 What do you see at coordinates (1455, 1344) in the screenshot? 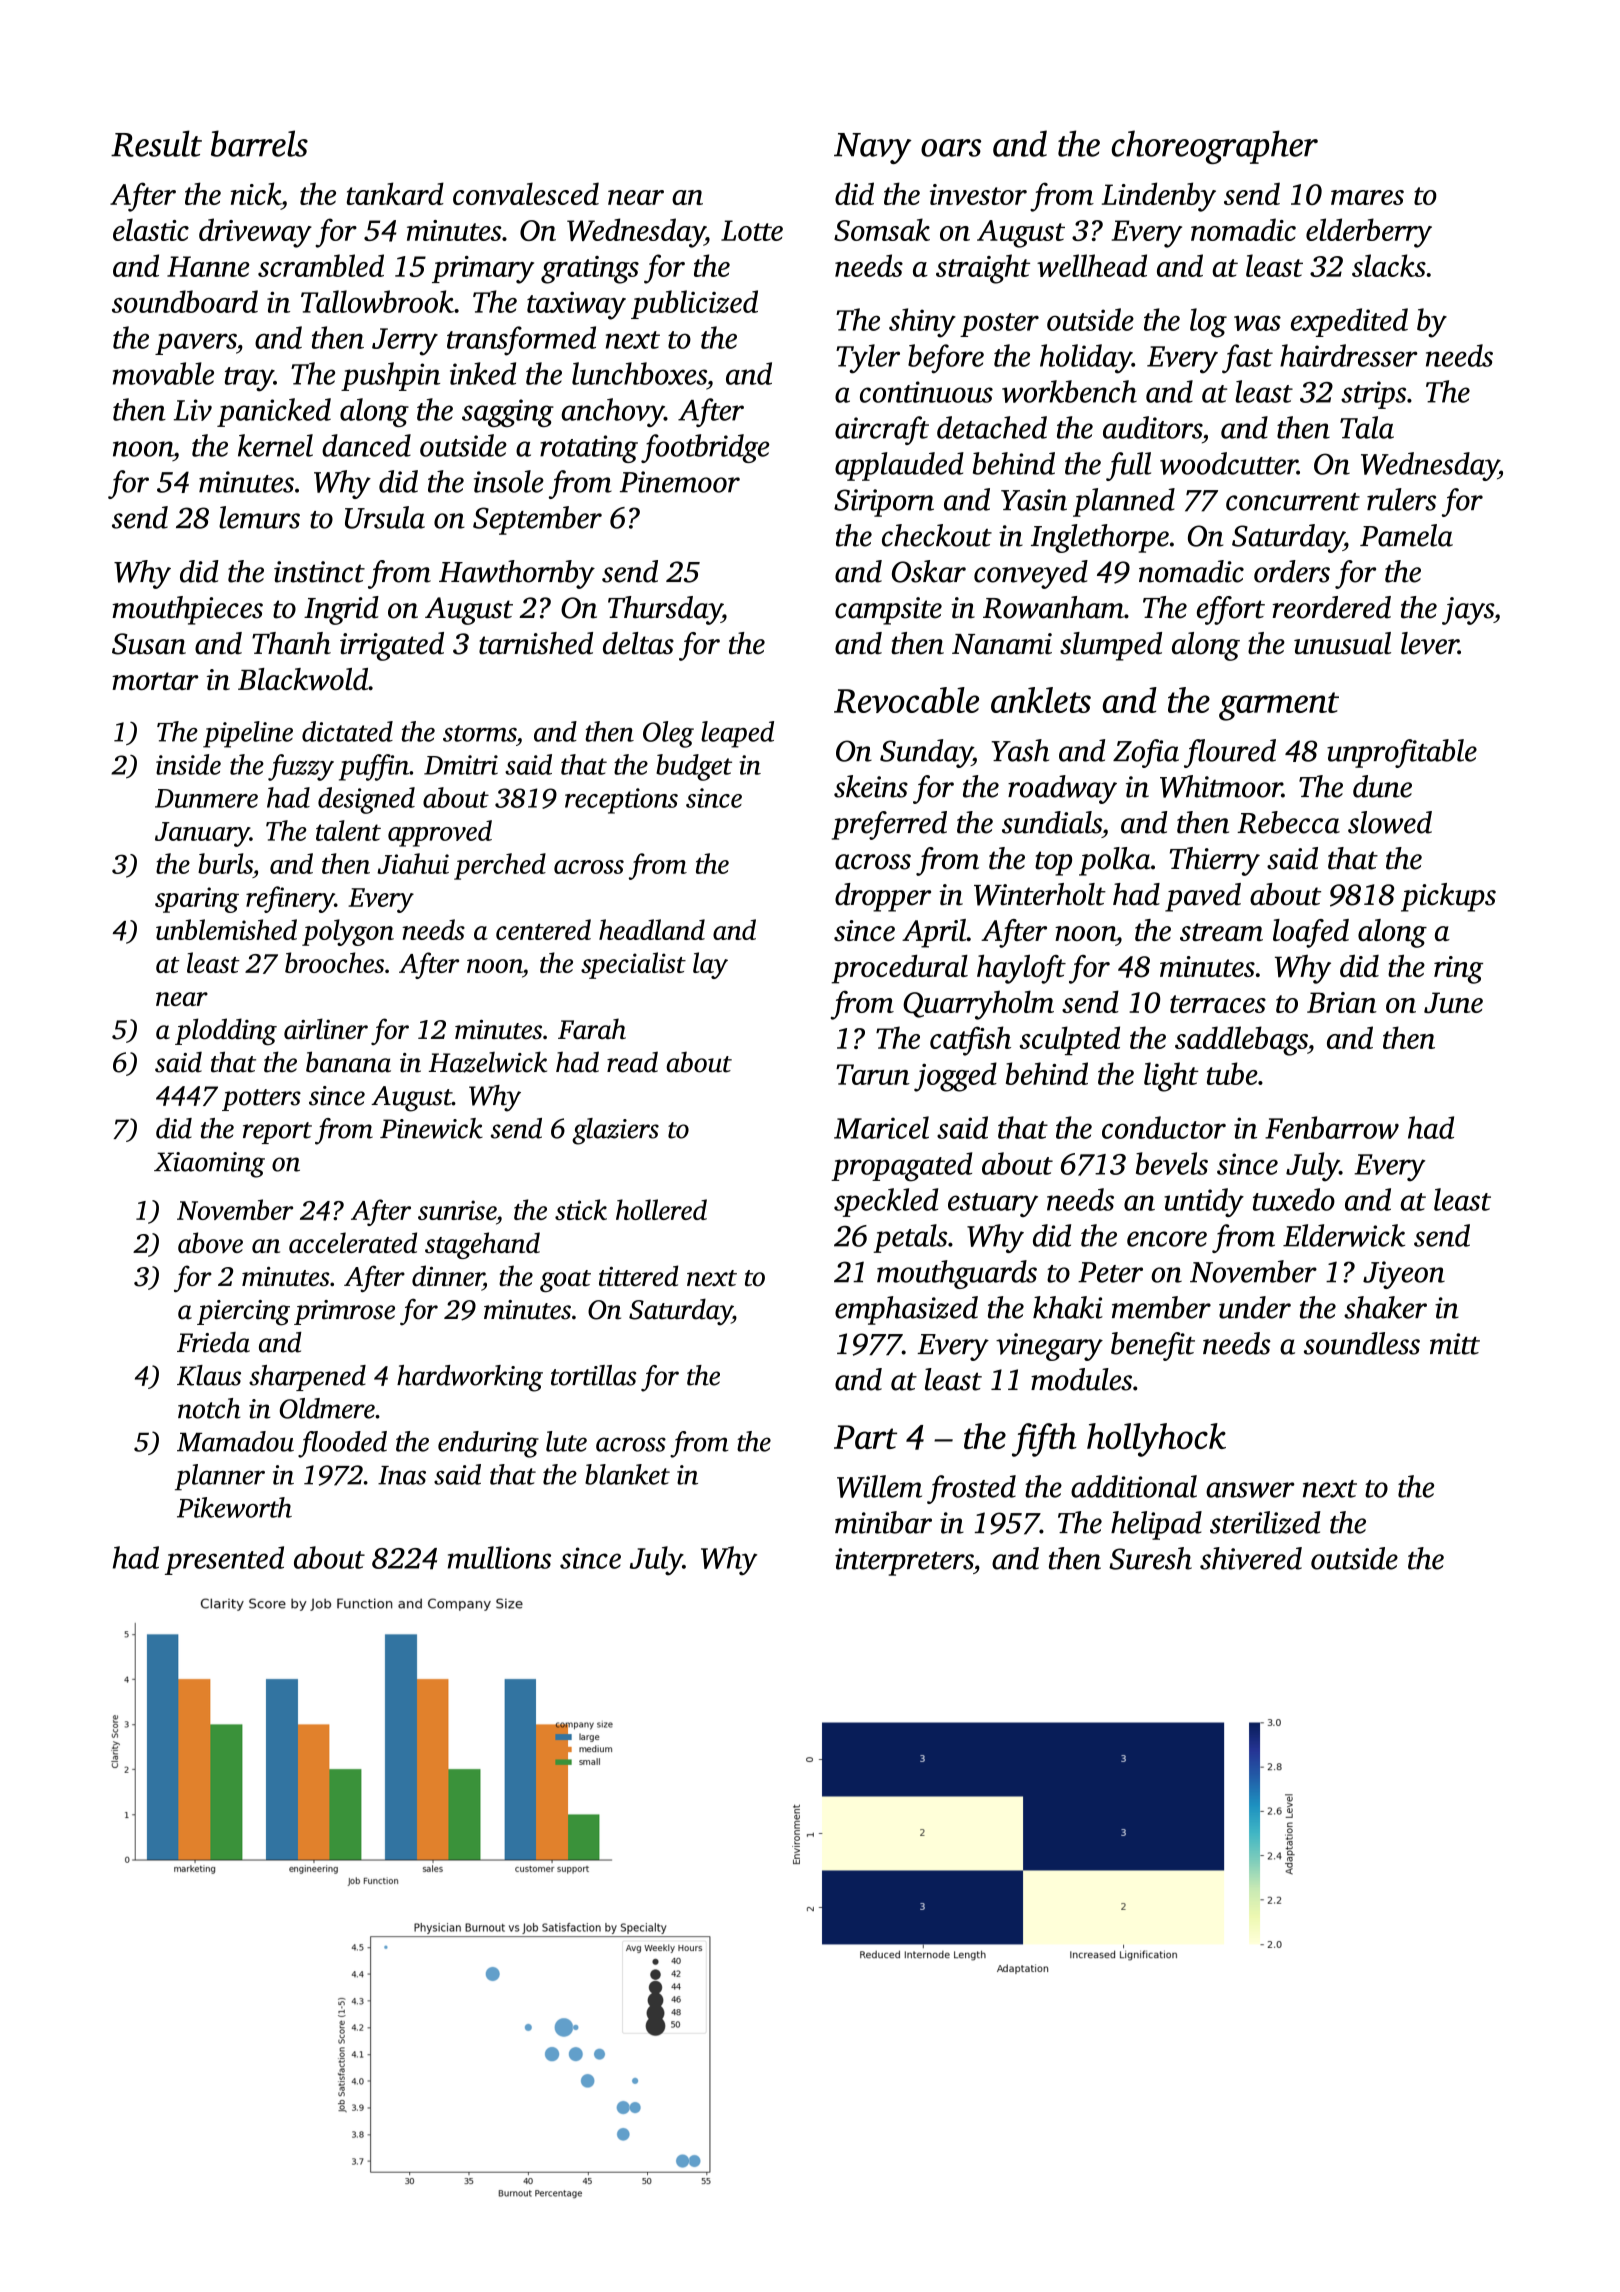
I see `mitt` at bounding box center [1455, 1344].
